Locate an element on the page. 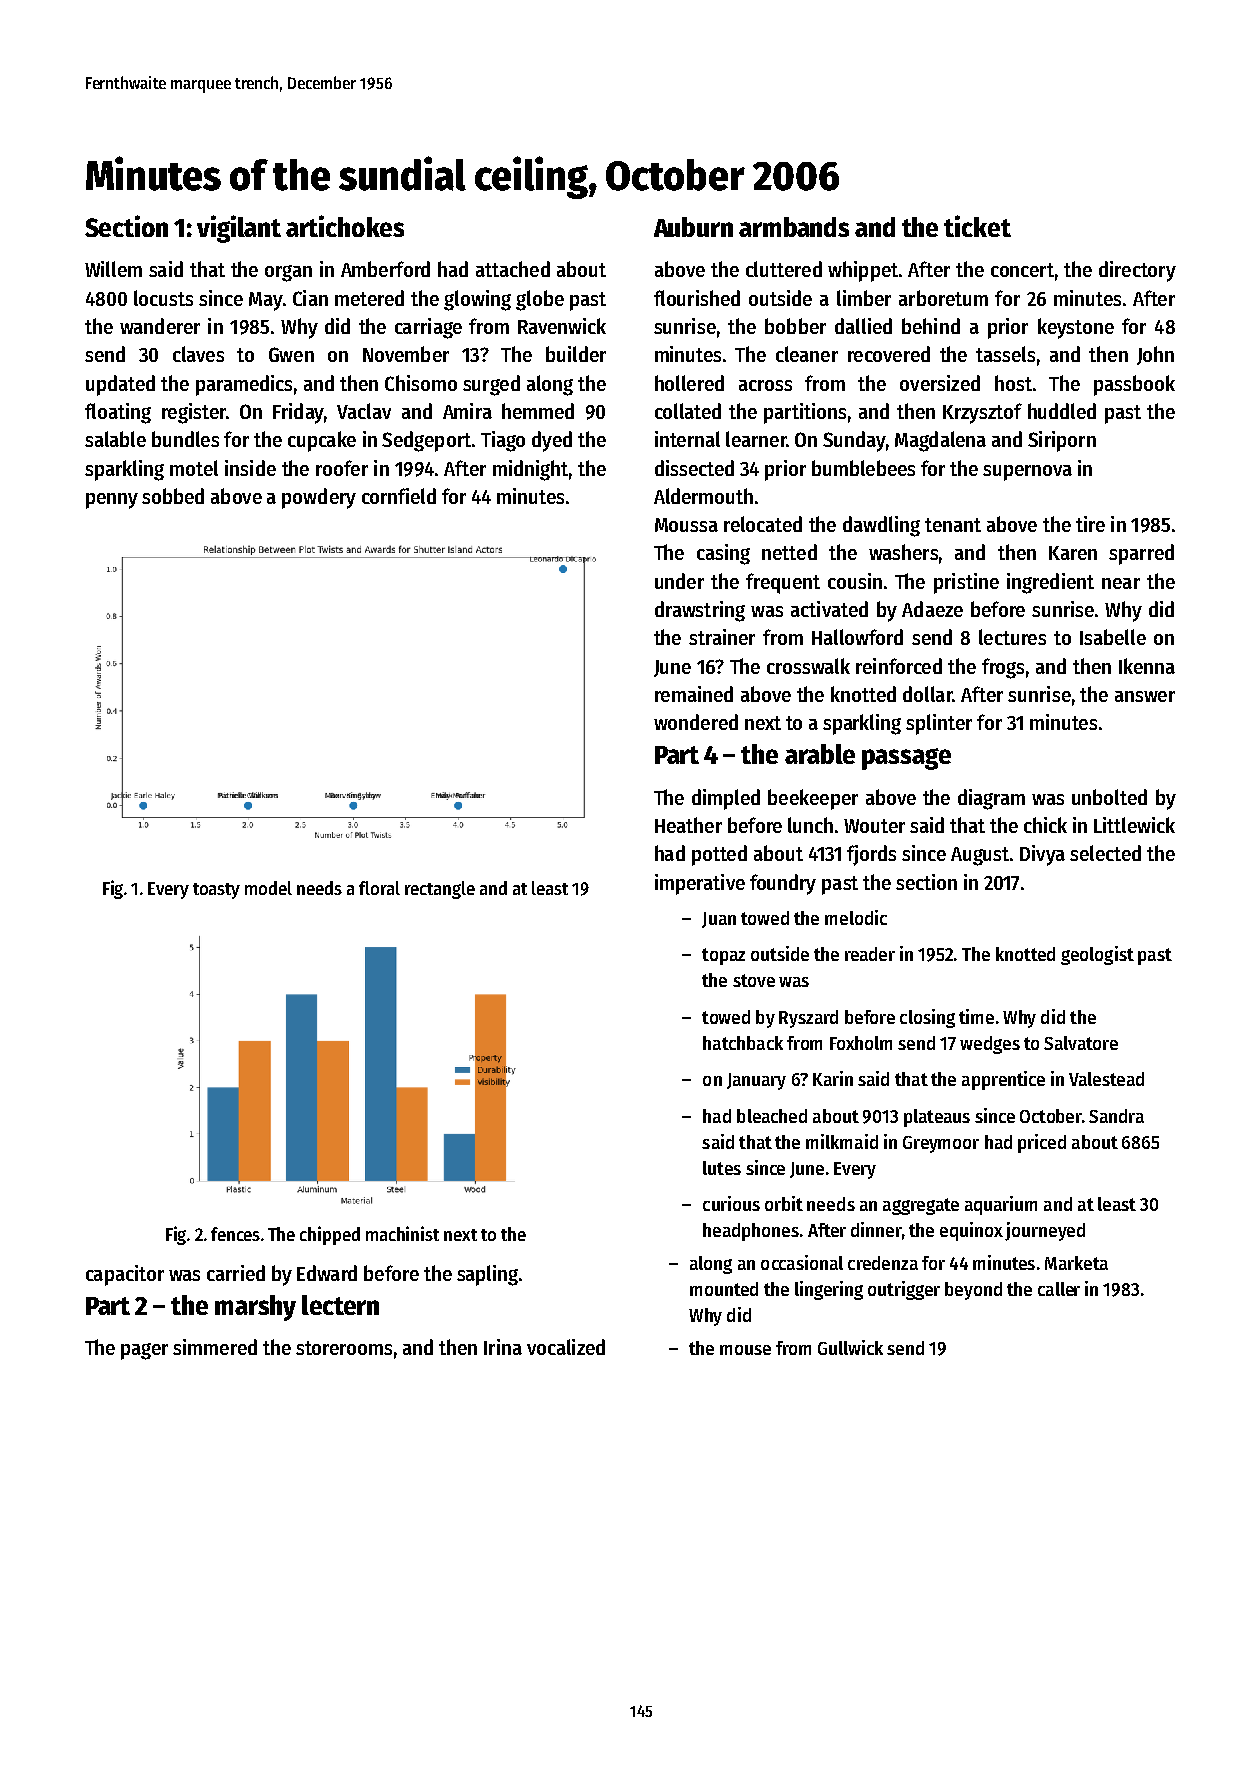  Divya is located at coordinates (1042, 855).
